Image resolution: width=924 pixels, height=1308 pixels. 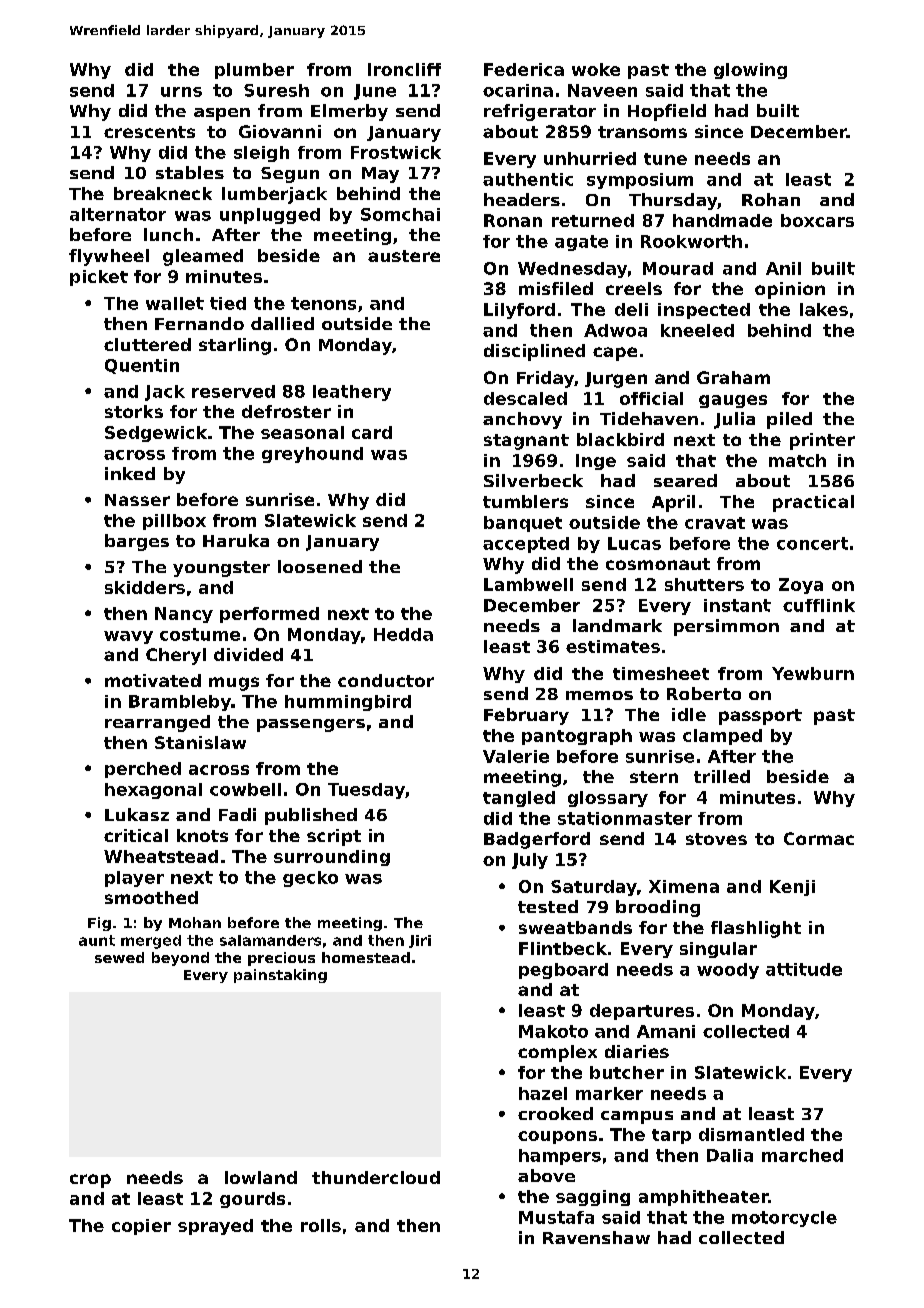 What do you see at coordinates (261, 1177) in the image?
I see `lowland` at bounding box center [261, 1177].
